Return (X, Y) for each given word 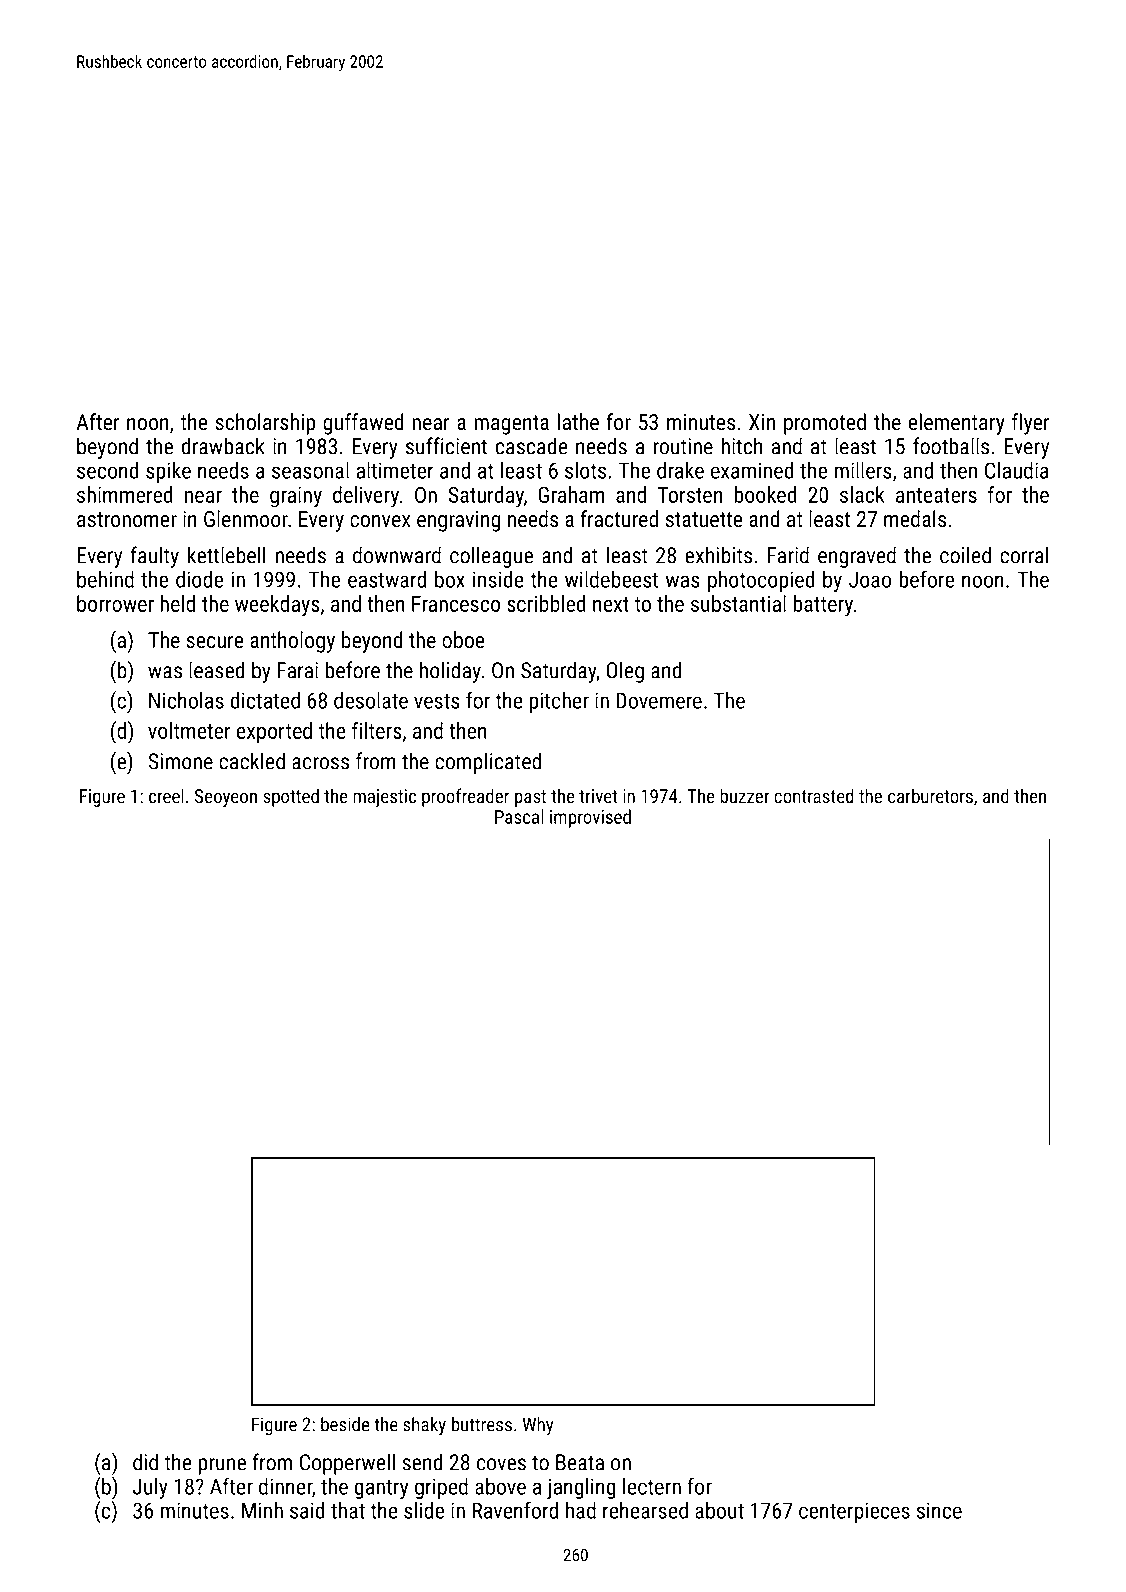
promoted (825, 424)
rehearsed (645, 1510)
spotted (291, 797)
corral (1024, 555)
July (150, 1488)
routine (683, 446)
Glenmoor (246, 518)
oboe (463, 639)
